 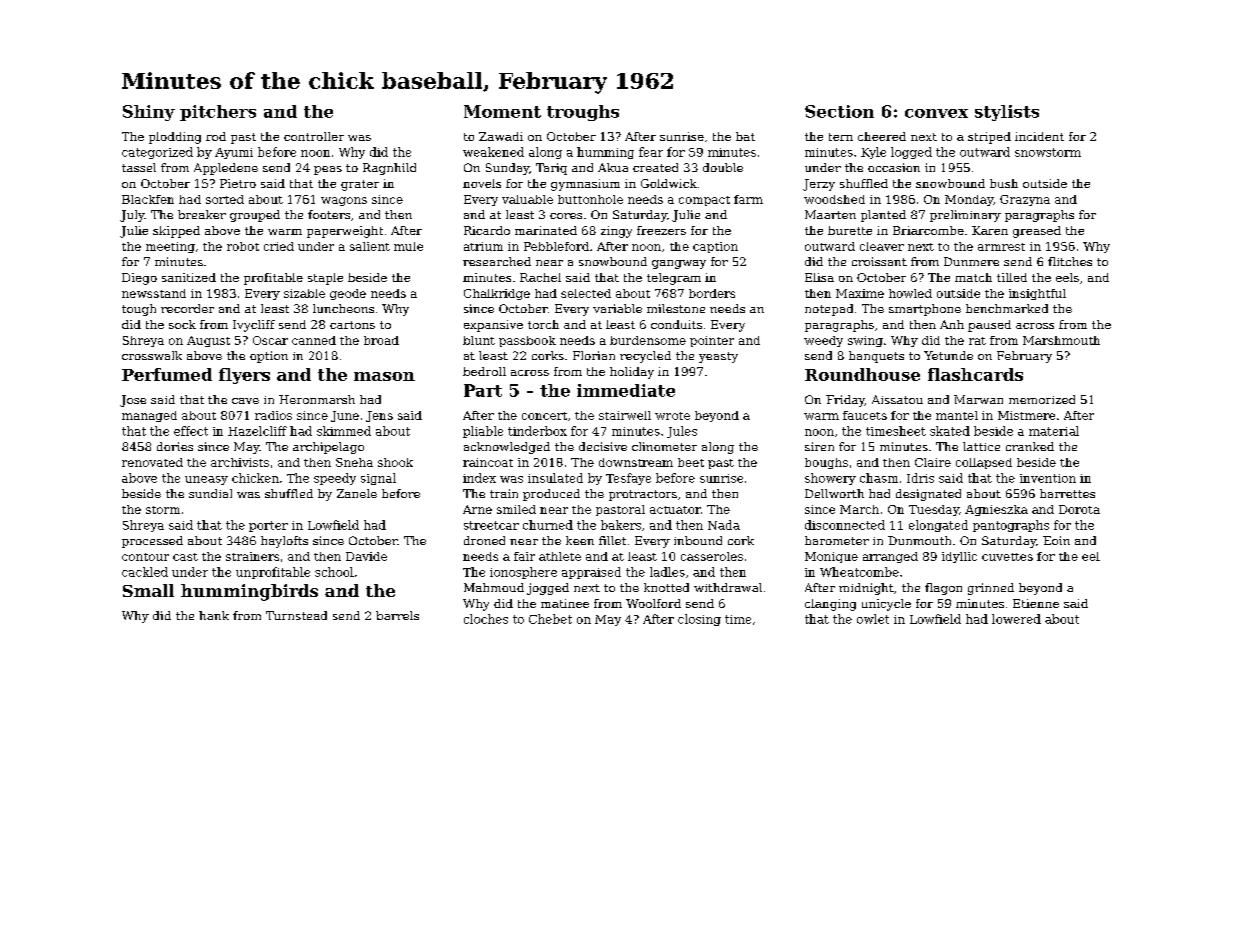 What do you see at coordinates (583, 113) in the document?
I see `troughs` at bounding box center [583, 113].
